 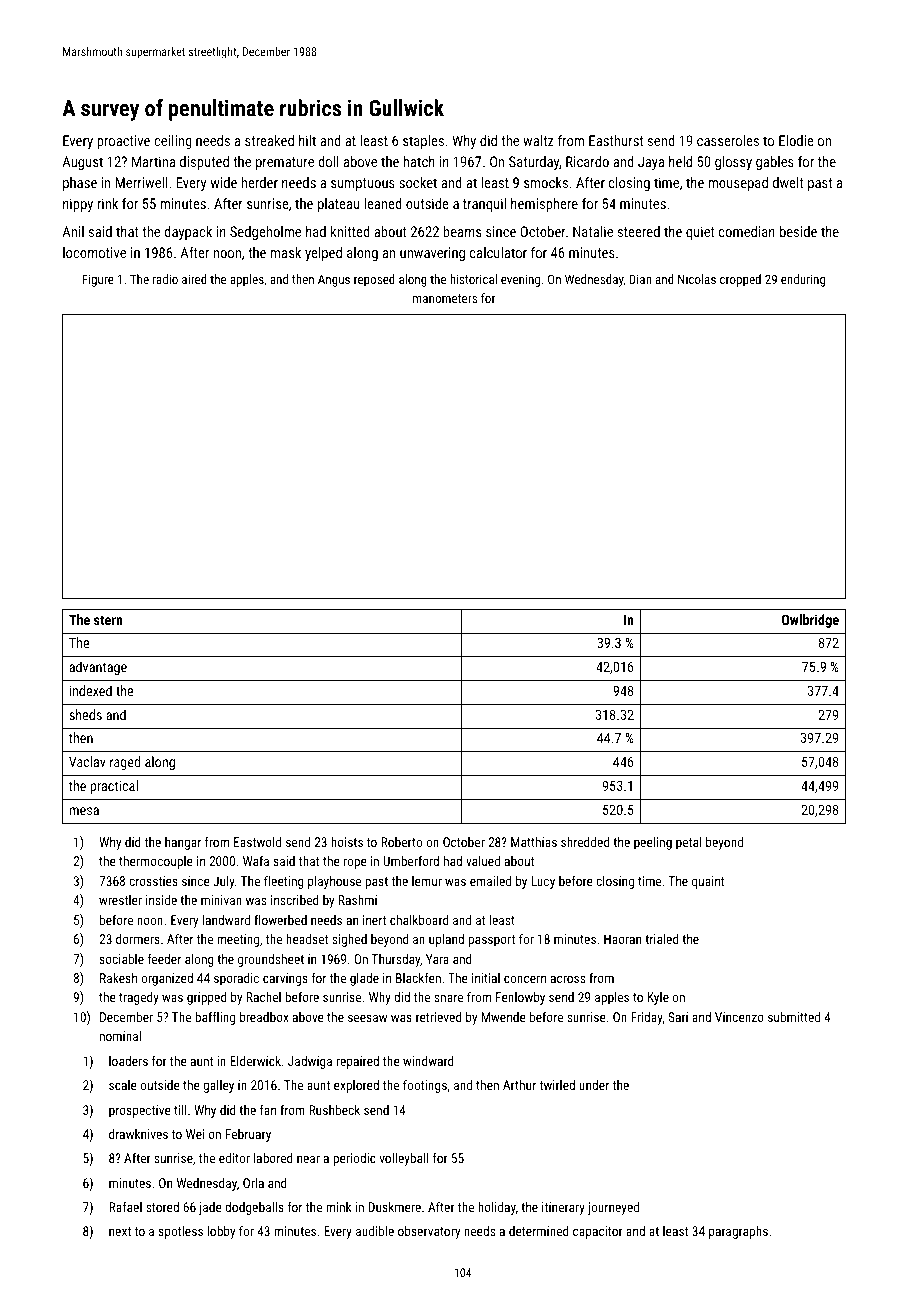 I want to click on Owlbridge, so click(x=810, y=621).
